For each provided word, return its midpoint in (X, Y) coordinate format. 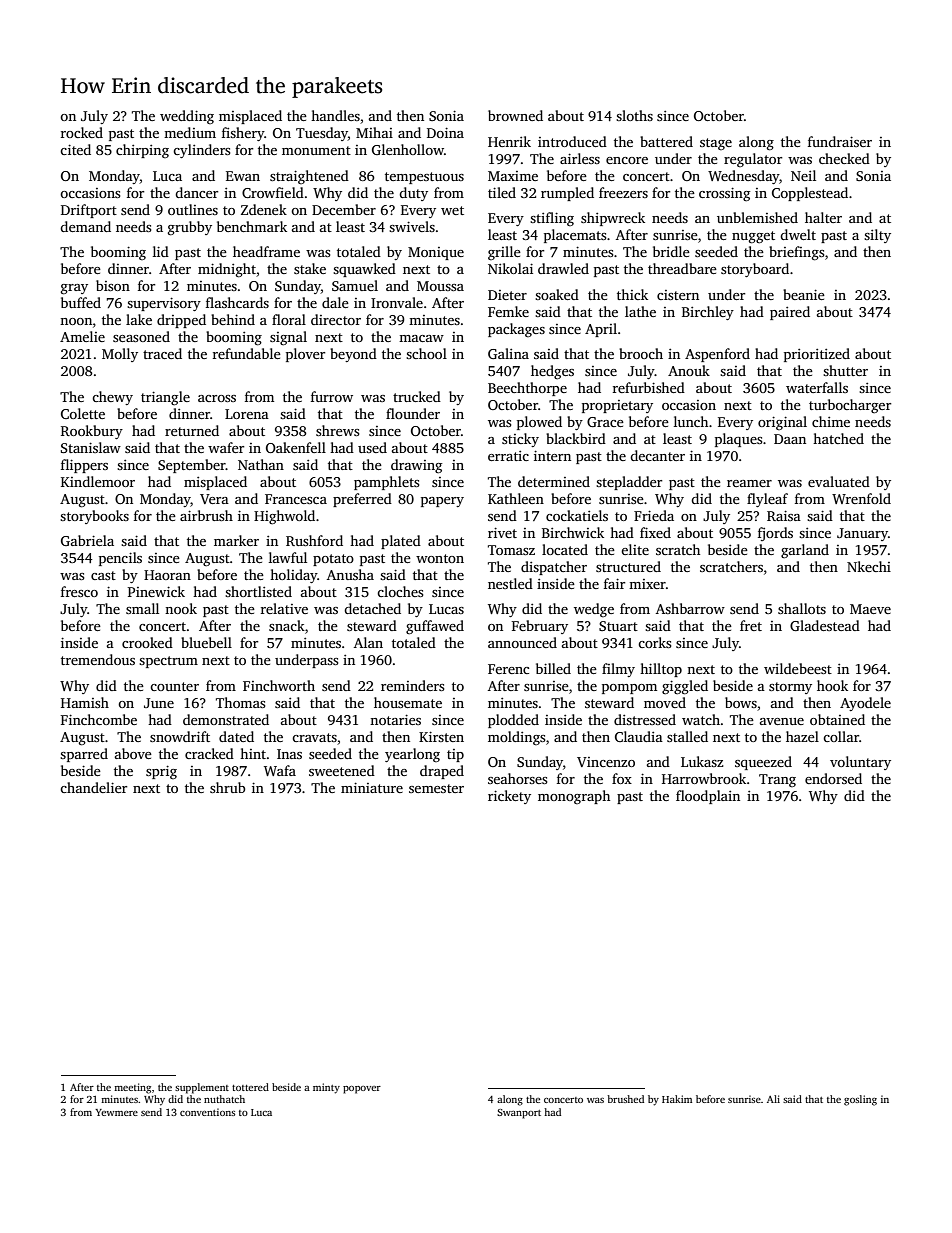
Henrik (509, 141)
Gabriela (87, 540)
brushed (625, 1099)
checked (844, 158)
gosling (860, 1100)
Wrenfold (861, 498)
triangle (165, 398)
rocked (82, 132)
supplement (202, 1088)
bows (741, 702)
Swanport (519, 1114)
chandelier (93, 787)
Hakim (677, 1099)
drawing (416, 466)
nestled (510, 583)
